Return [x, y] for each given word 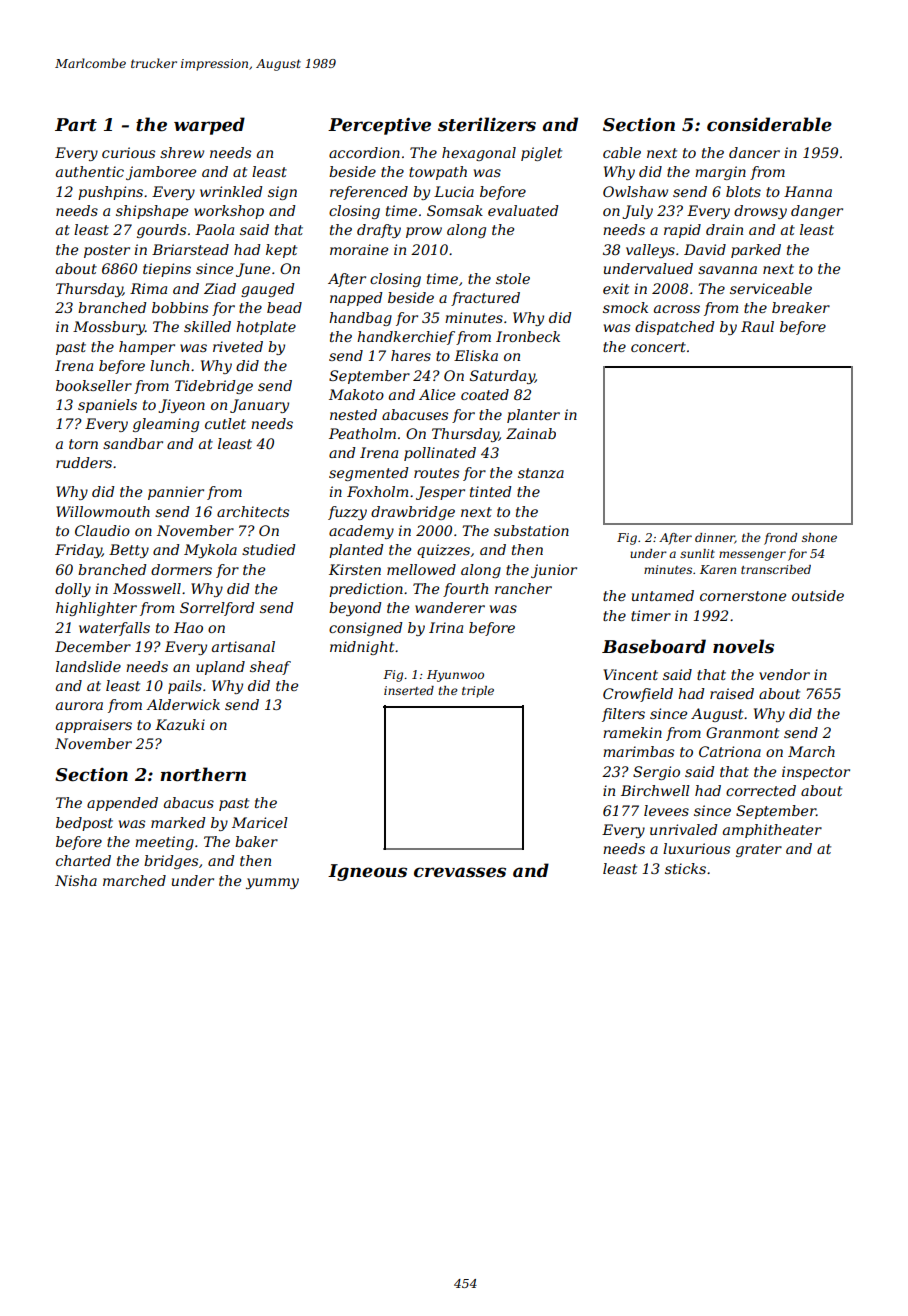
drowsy [760, 212]
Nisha [76, 880]
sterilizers [487, 124]
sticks [685, 868]
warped [209, 126]
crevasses [460, 872]
